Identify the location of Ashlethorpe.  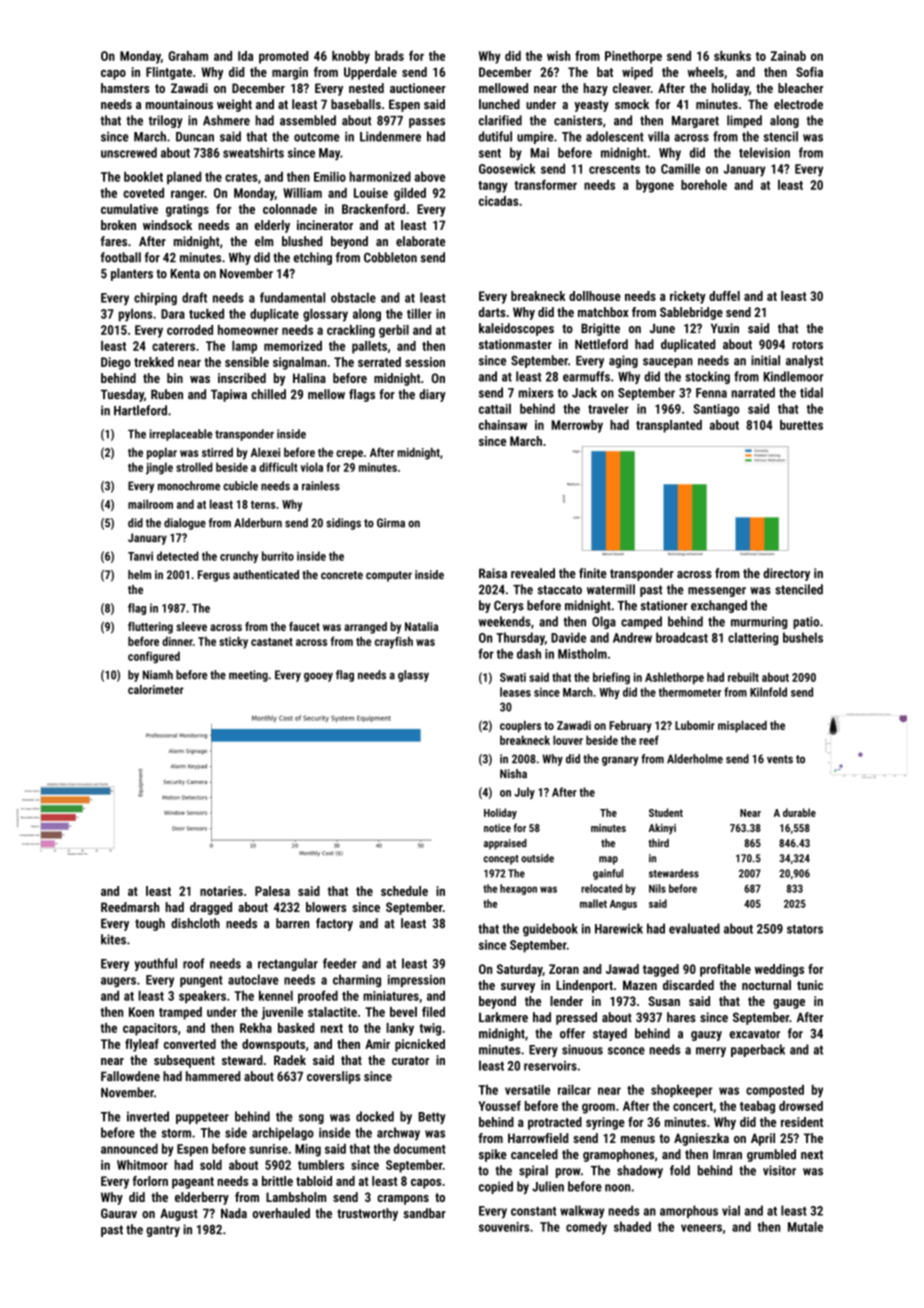
(674, 678).
